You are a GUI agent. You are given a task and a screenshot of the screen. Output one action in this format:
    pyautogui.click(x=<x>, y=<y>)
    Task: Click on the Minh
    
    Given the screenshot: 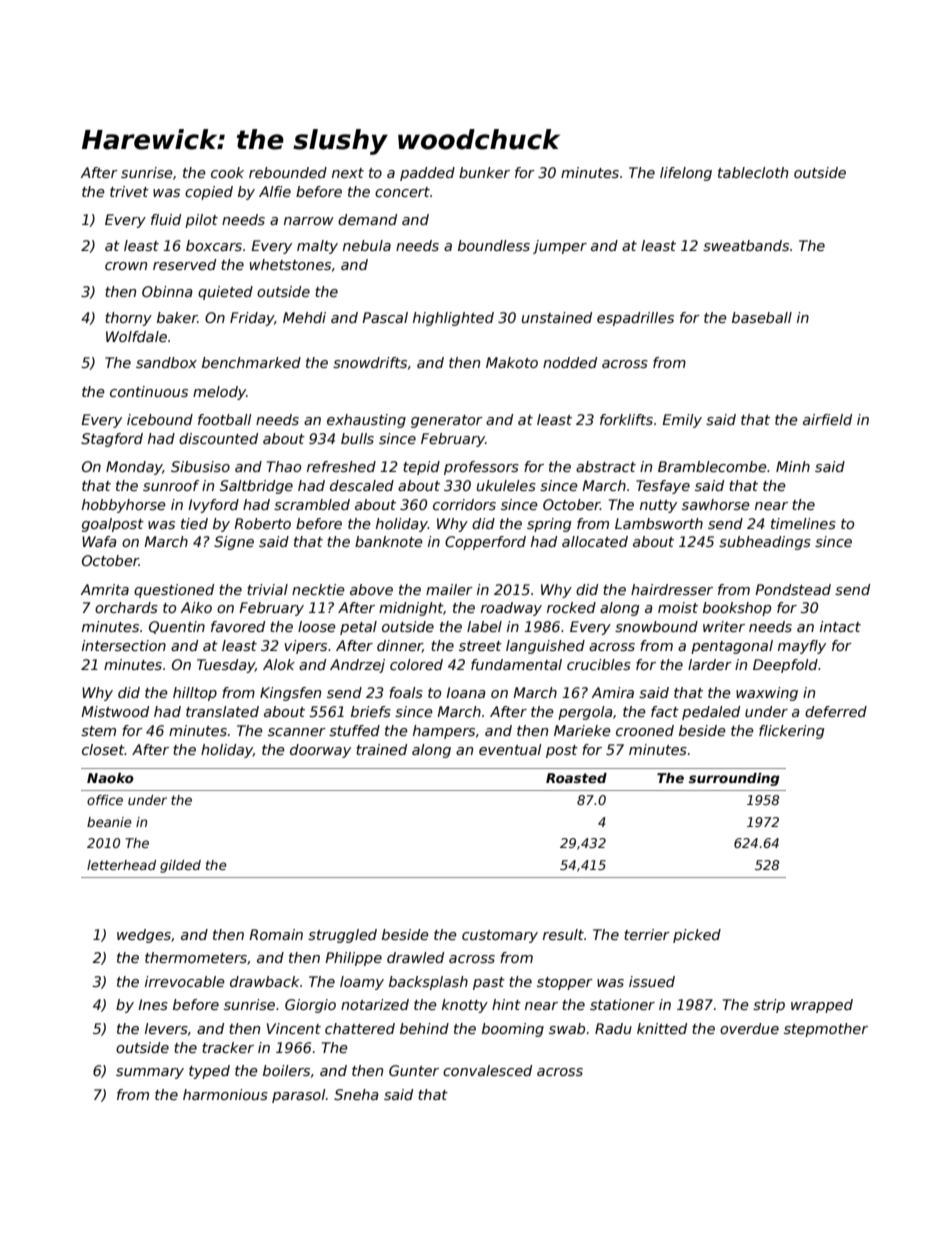 What is the action you would take?
    pyautogui.click(x=793, y=466)
